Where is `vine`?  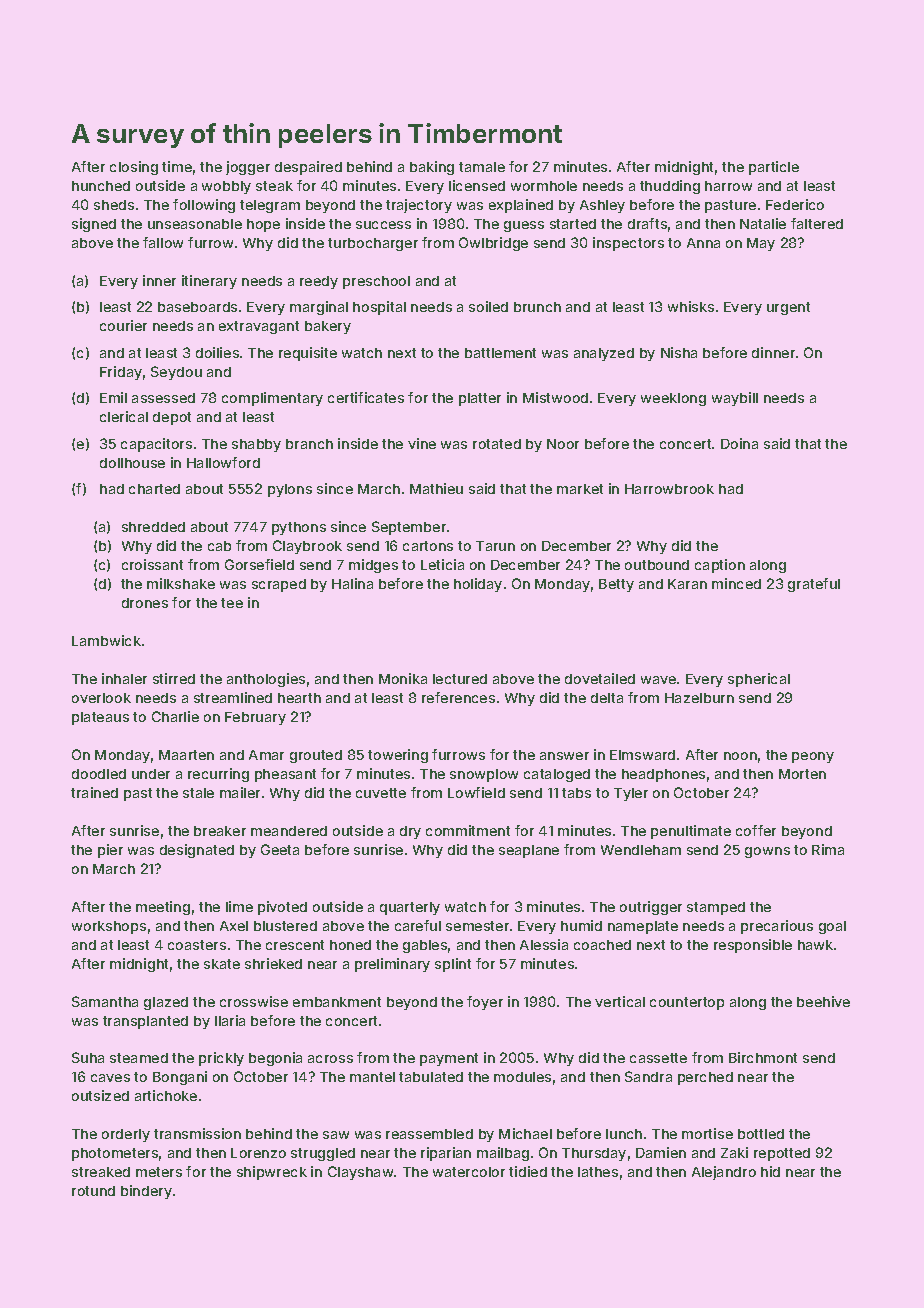
vine is located at coordinates (422, 443).
